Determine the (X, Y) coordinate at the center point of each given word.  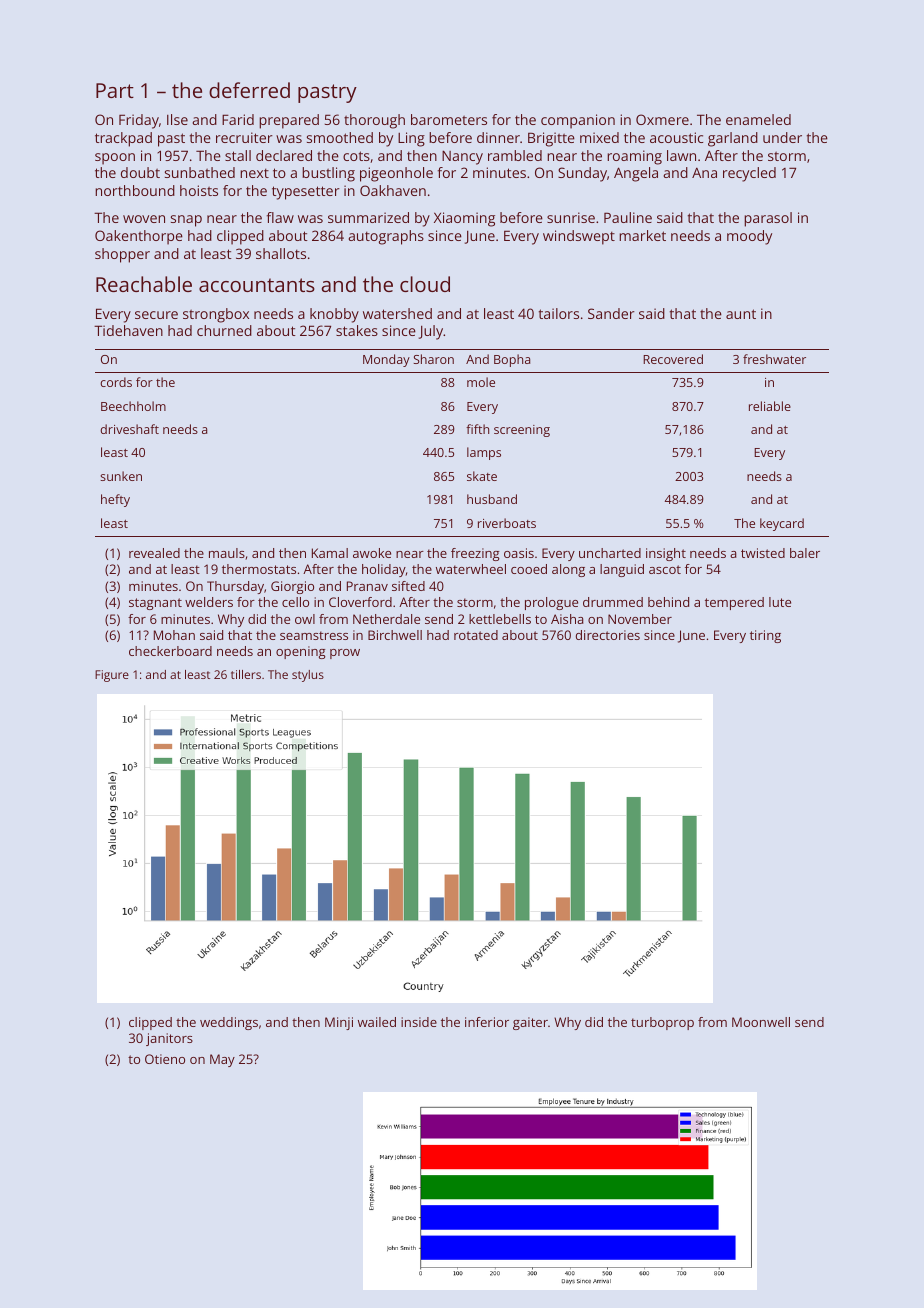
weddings (229, 1023)
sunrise (571, 217)
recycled (749, 174)
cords (116, 382)
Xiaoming (464, 219)
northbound (135, 190)
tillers (246, 674)
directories (608, 635)
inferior (487, 1022)
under (782, 137)
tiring (765, 636)
